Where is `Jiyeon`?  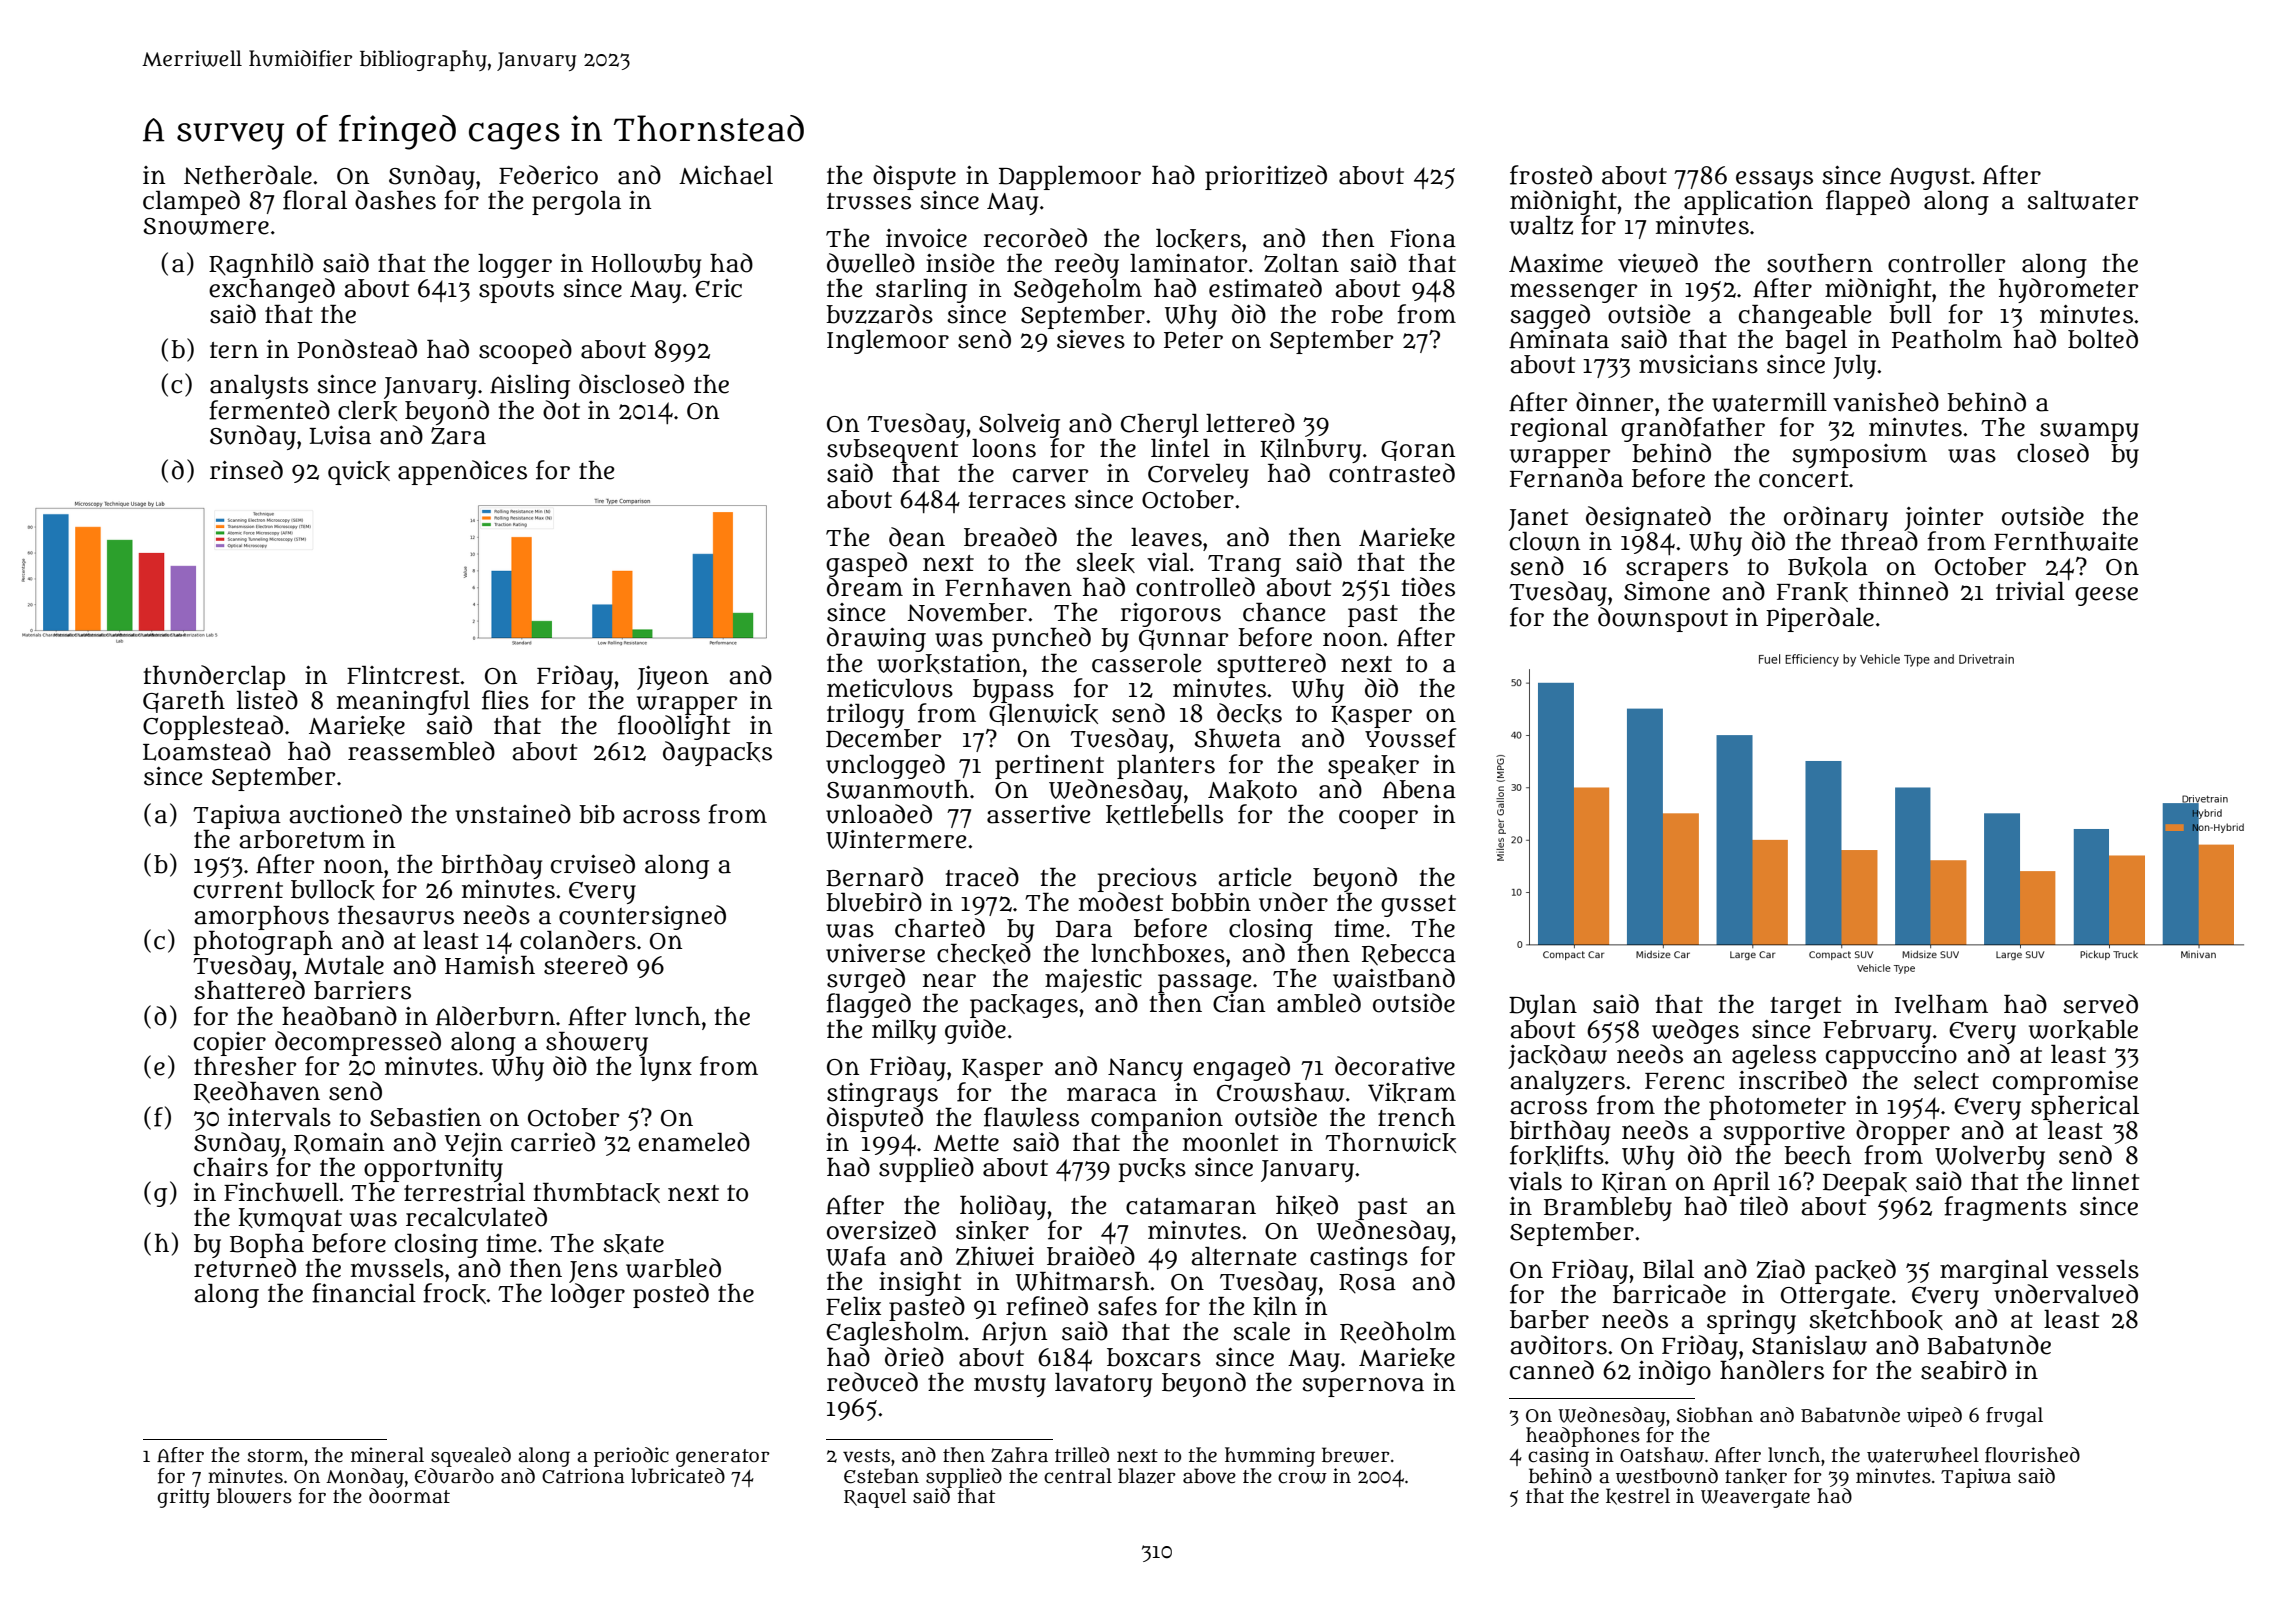
Jiyeon is located at coordinates (673, 678).
